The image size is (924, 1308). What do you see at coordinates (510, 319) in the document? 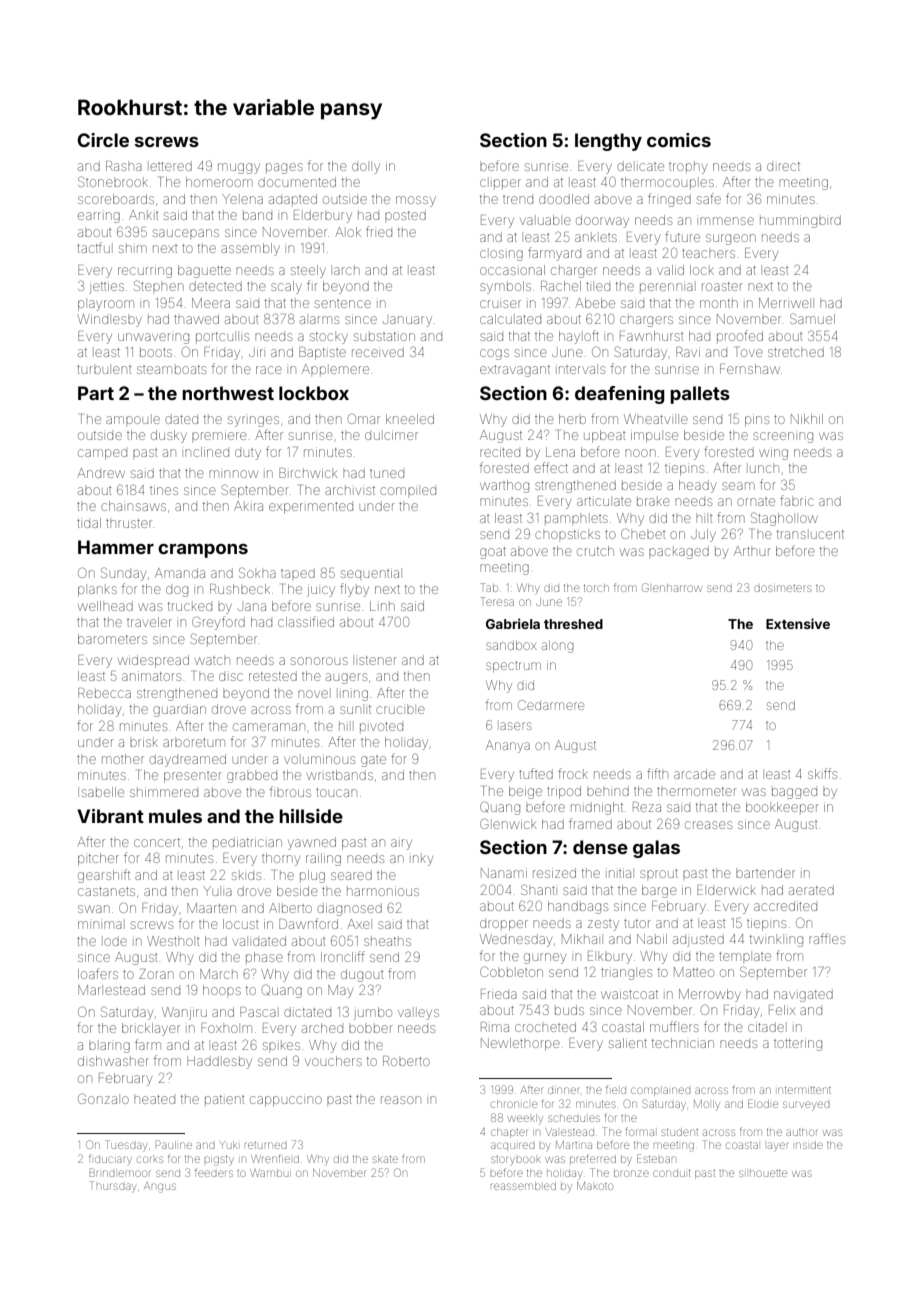
I see `calculated` at bounding box center [510, 319].
